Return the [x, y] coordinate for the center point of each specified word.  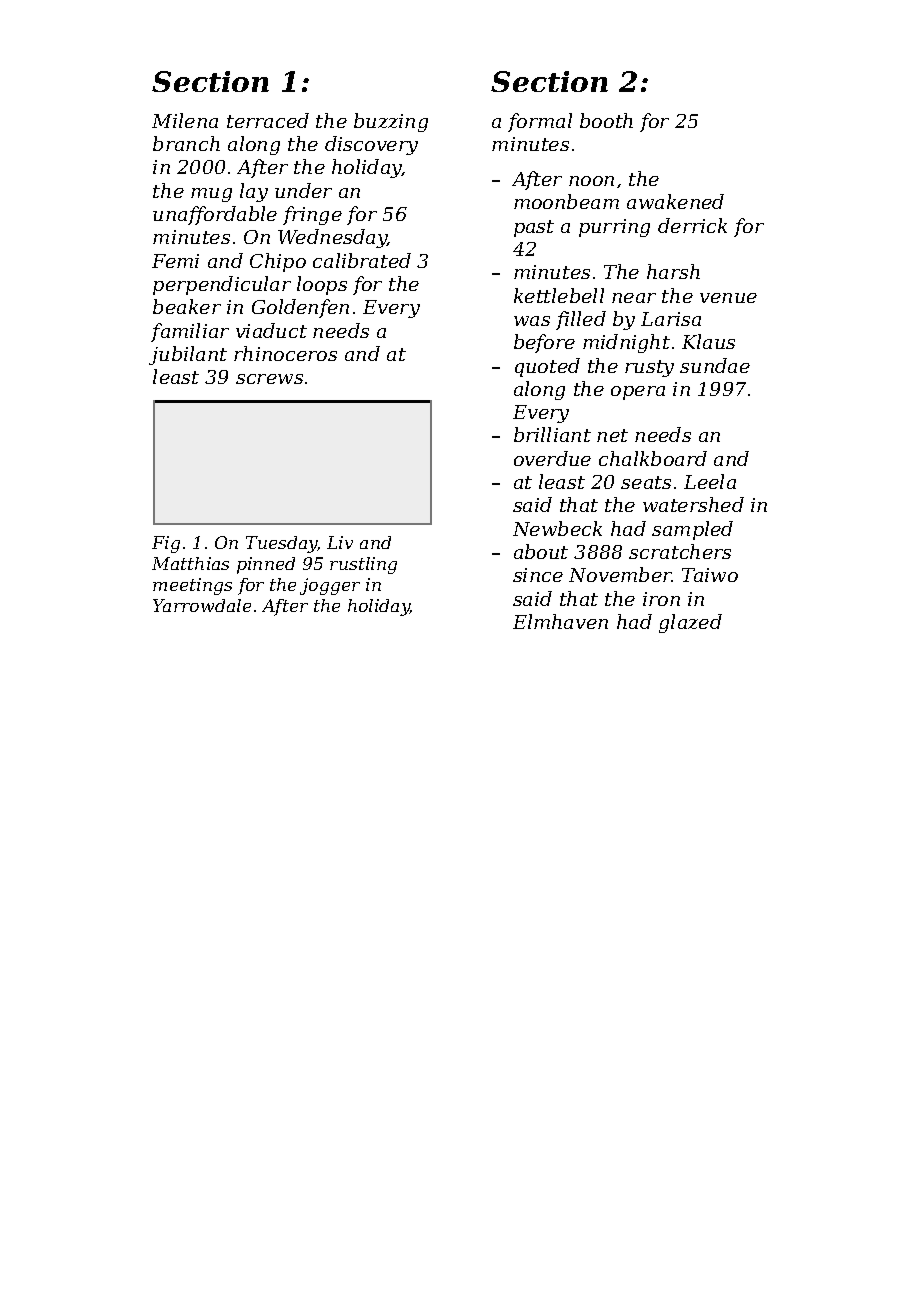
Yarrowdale [202, 605]
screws [269, 379]
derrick [692, 225]
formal [540, 122]
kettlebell [559, 295]
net [612, 435]
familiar [190, 332]
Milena [185, 120]
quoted [547, 367]
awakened [675, 201]
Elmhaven [560, 621]
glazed [690, 623]
